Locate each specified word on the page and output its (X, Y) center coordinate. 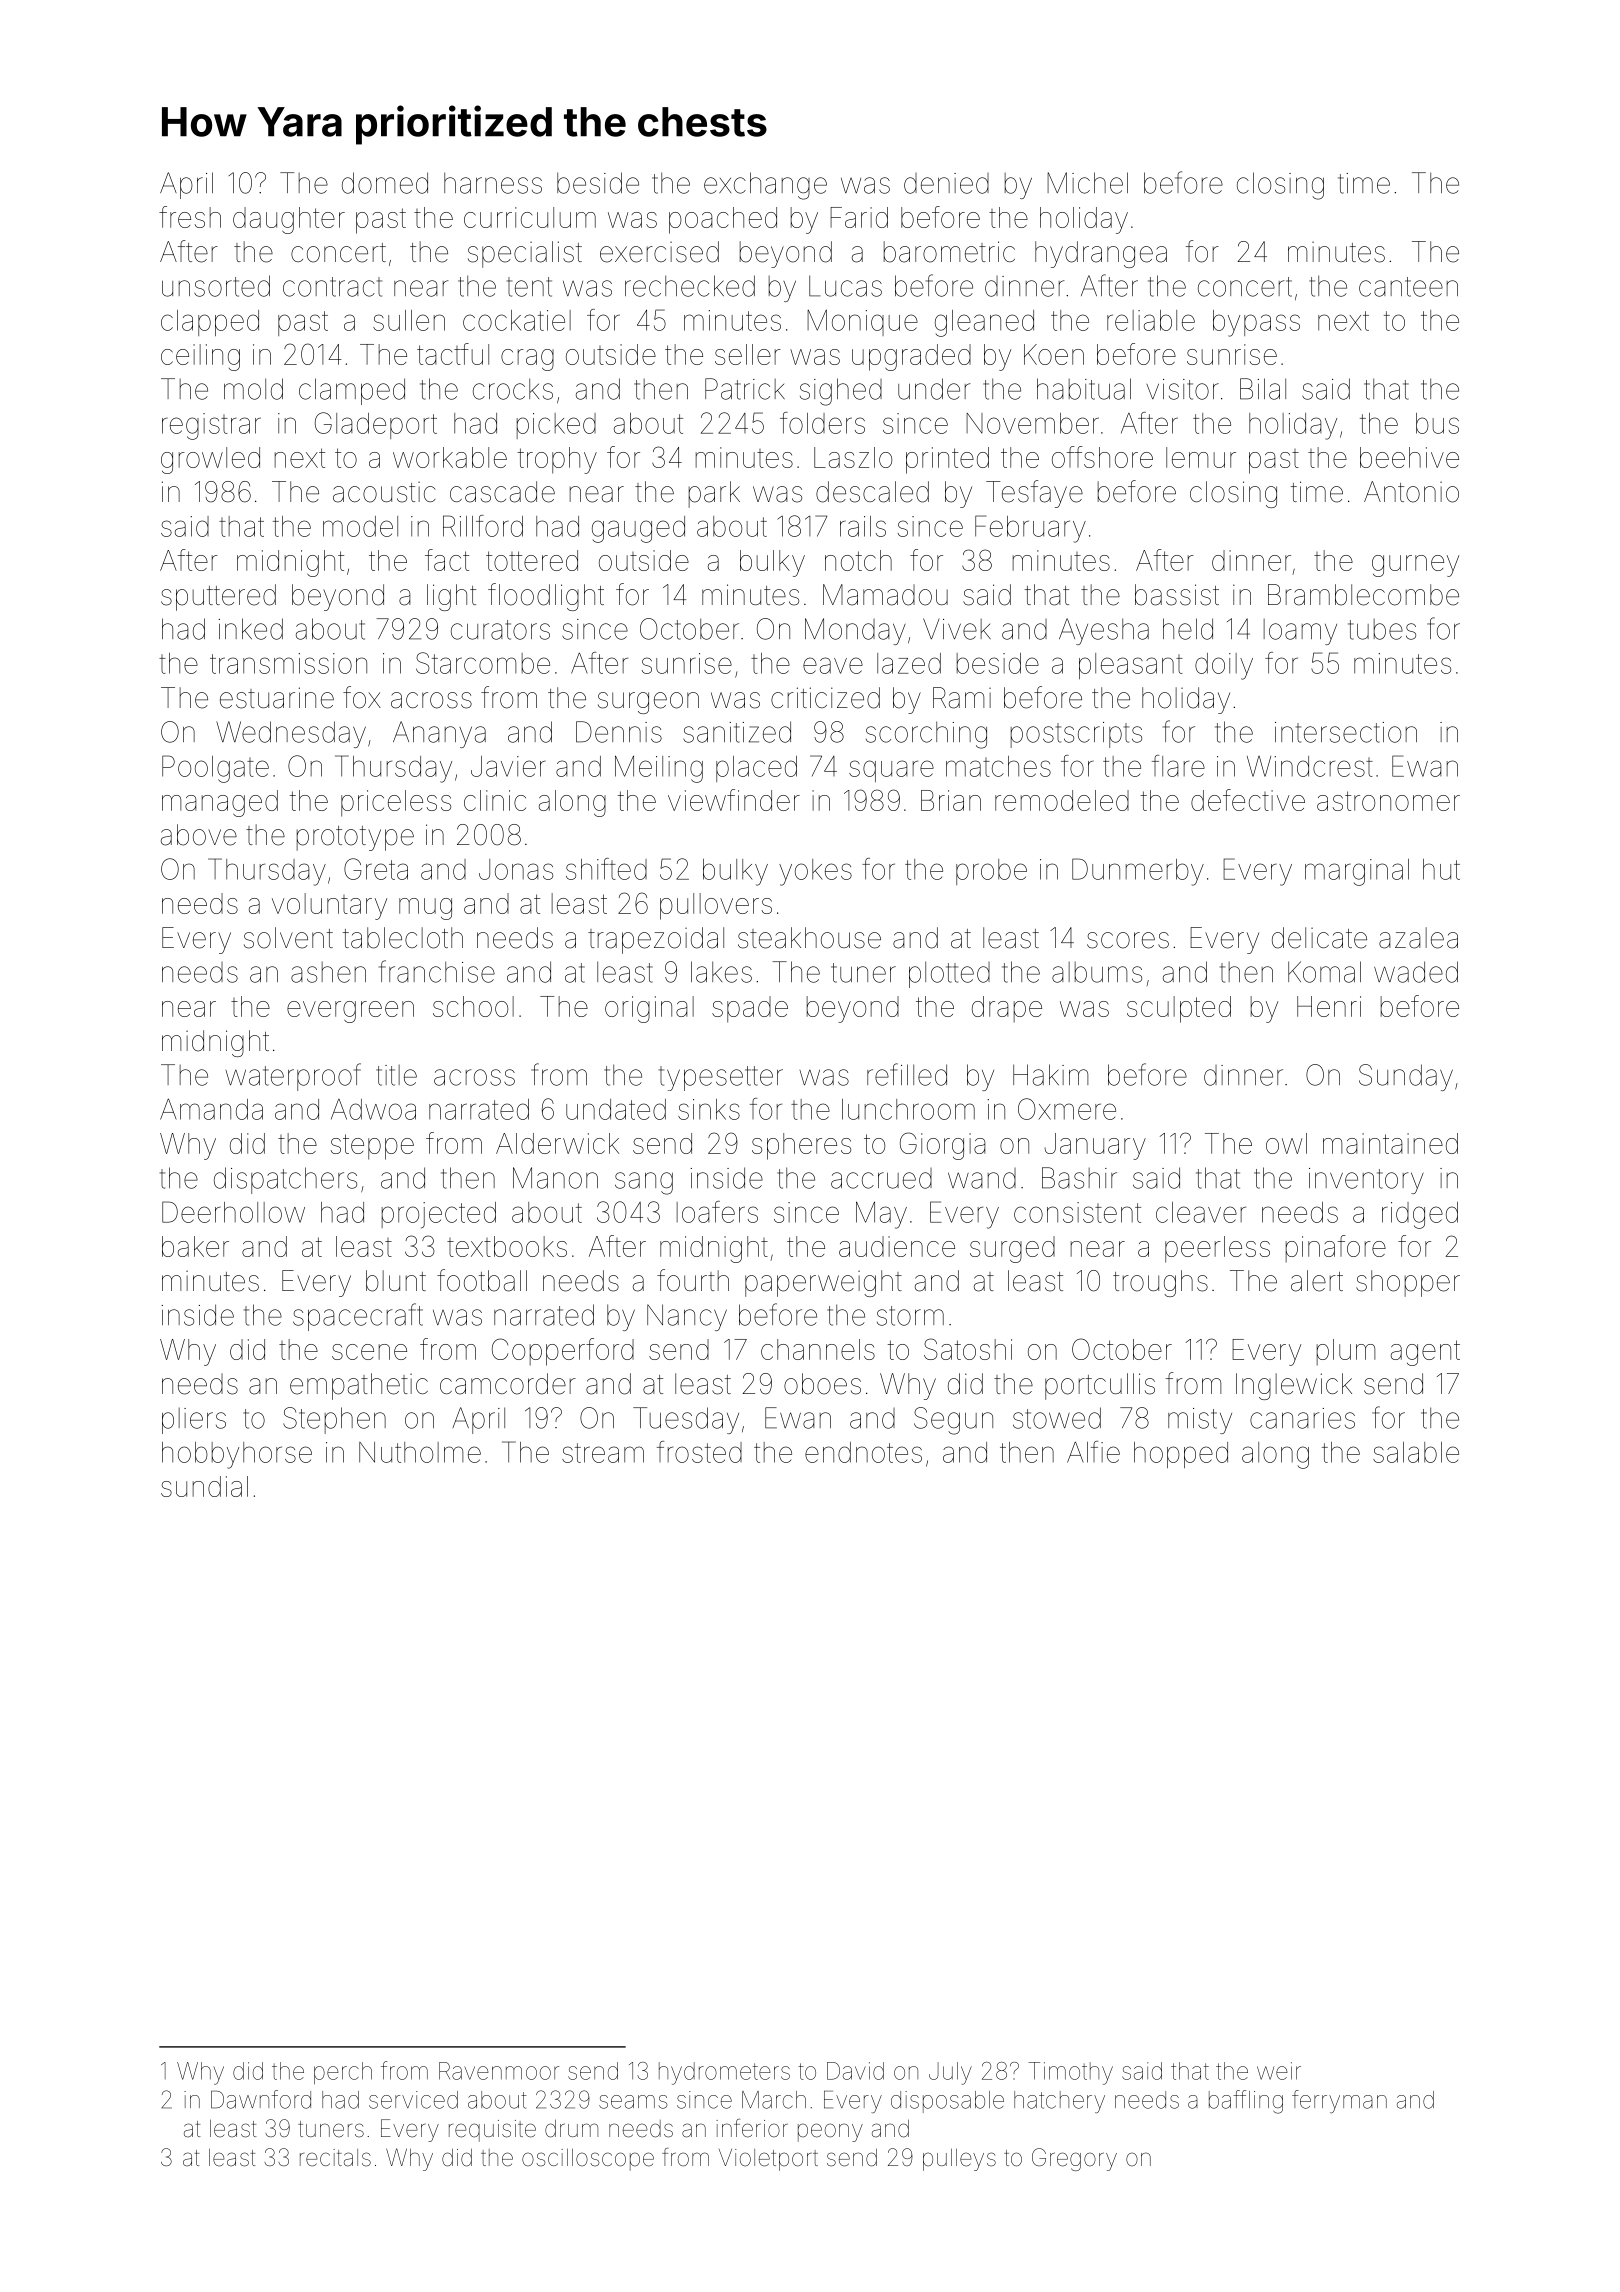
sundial (204, 1486)
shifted (606, 869)
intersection (1346, 732)
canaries (1302, 1418)
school (473, 1006)
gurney (1415, 566)
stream (603, 1453)
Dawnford (261, 2099)
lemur (1201, 457)
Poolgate (215, 769)
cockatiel (517, 320)
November (1032, 423)
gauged (638, 529)
